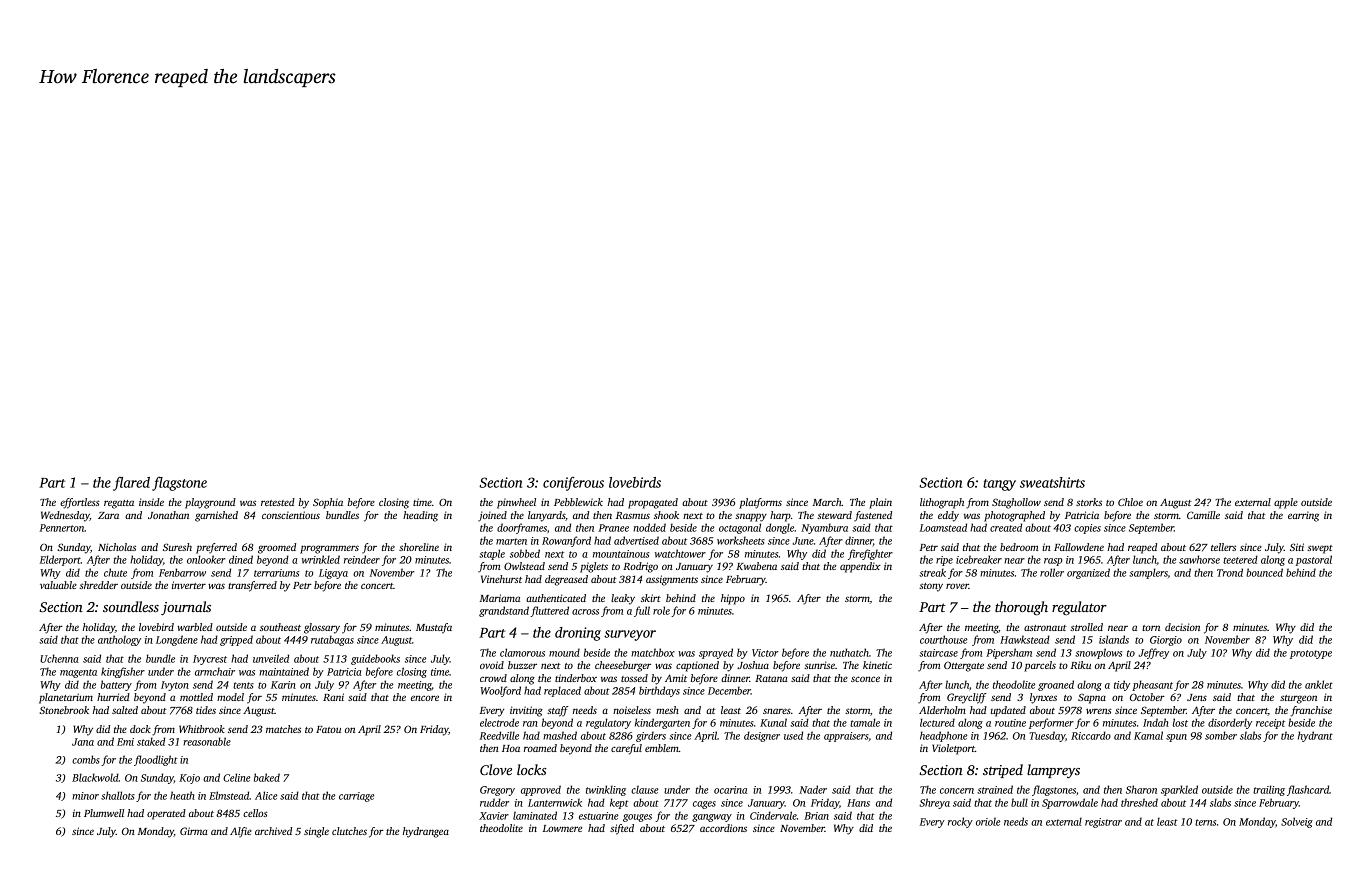 This document has height=887, width=1372. Describe the element at coordinates (255, 813) in the document. I see `cellos` at that location.
